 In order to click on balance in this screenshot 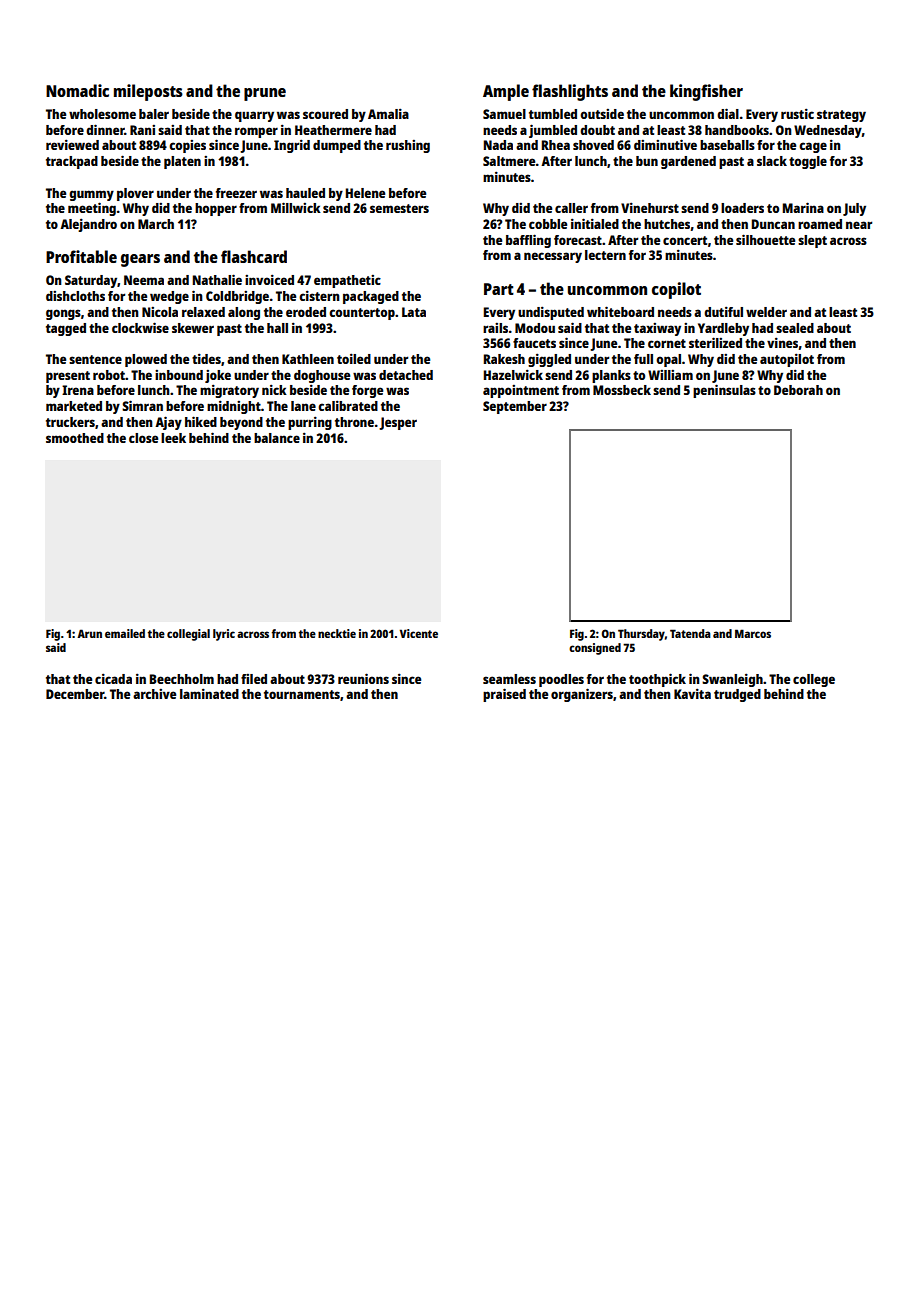, I will do `click(277, 438)`.
